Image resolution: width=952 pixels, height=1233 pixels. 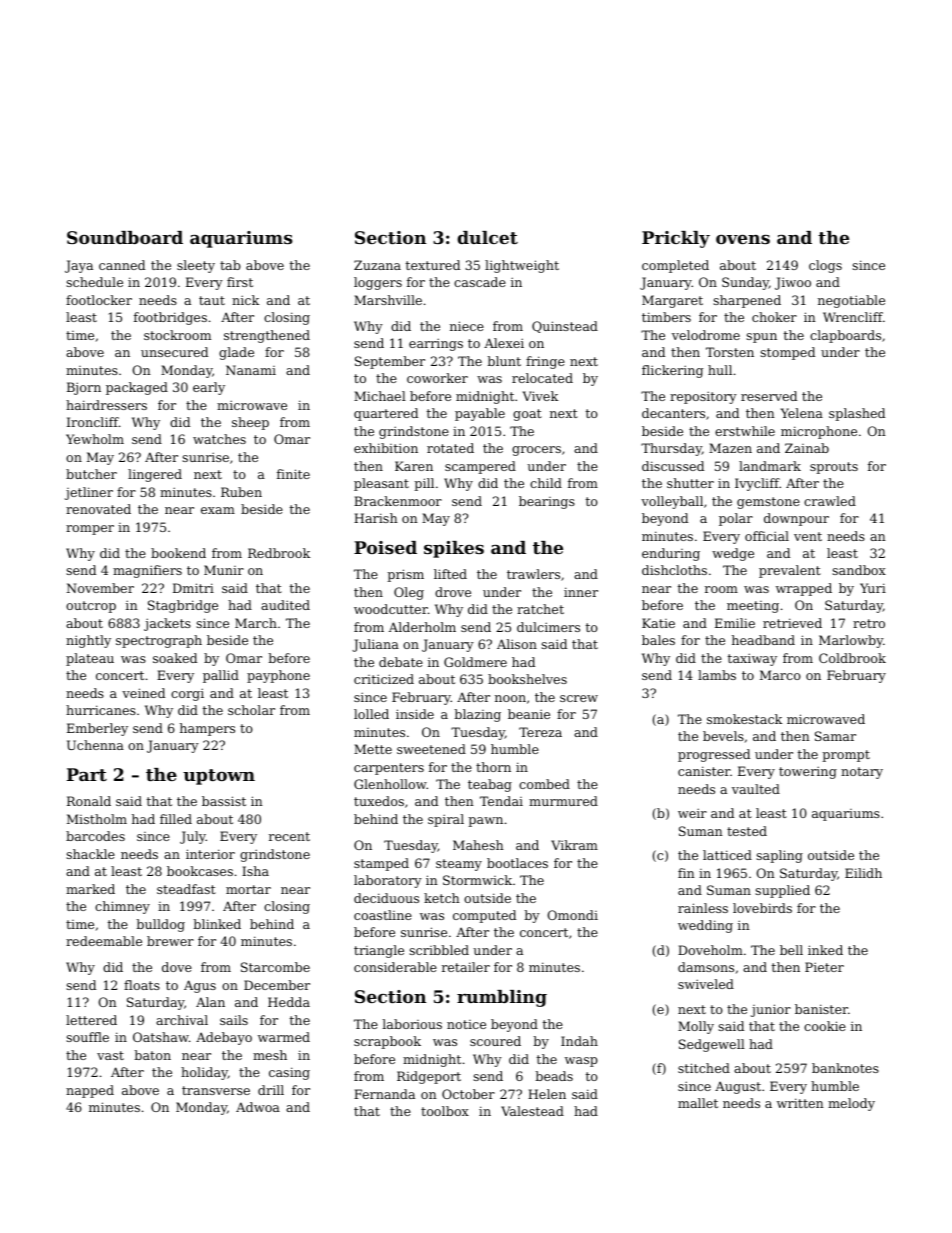 I want to click on notary, so click(x=862, y=773).
